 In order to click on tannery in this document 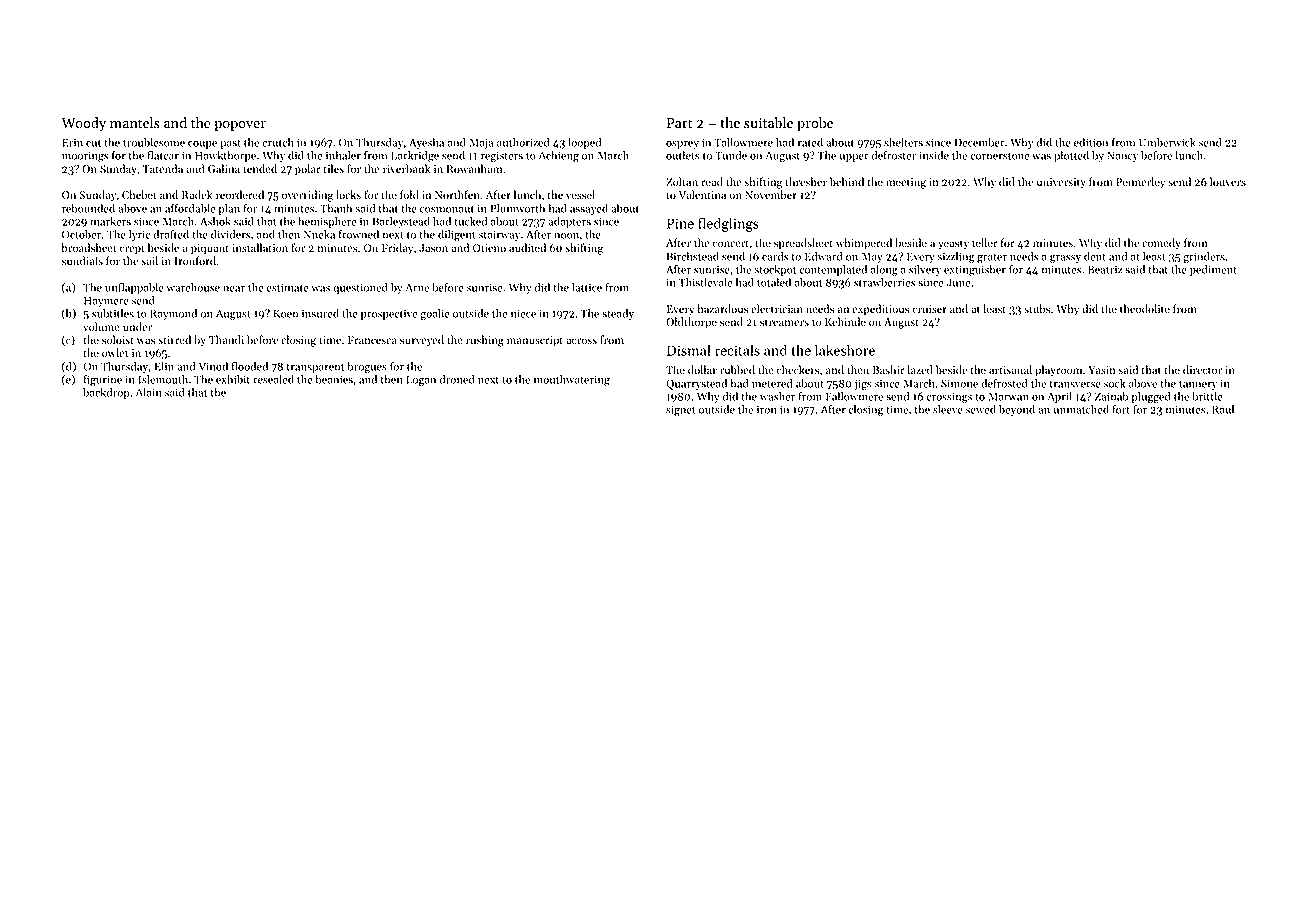, I will do `click(1198, 385)`.
